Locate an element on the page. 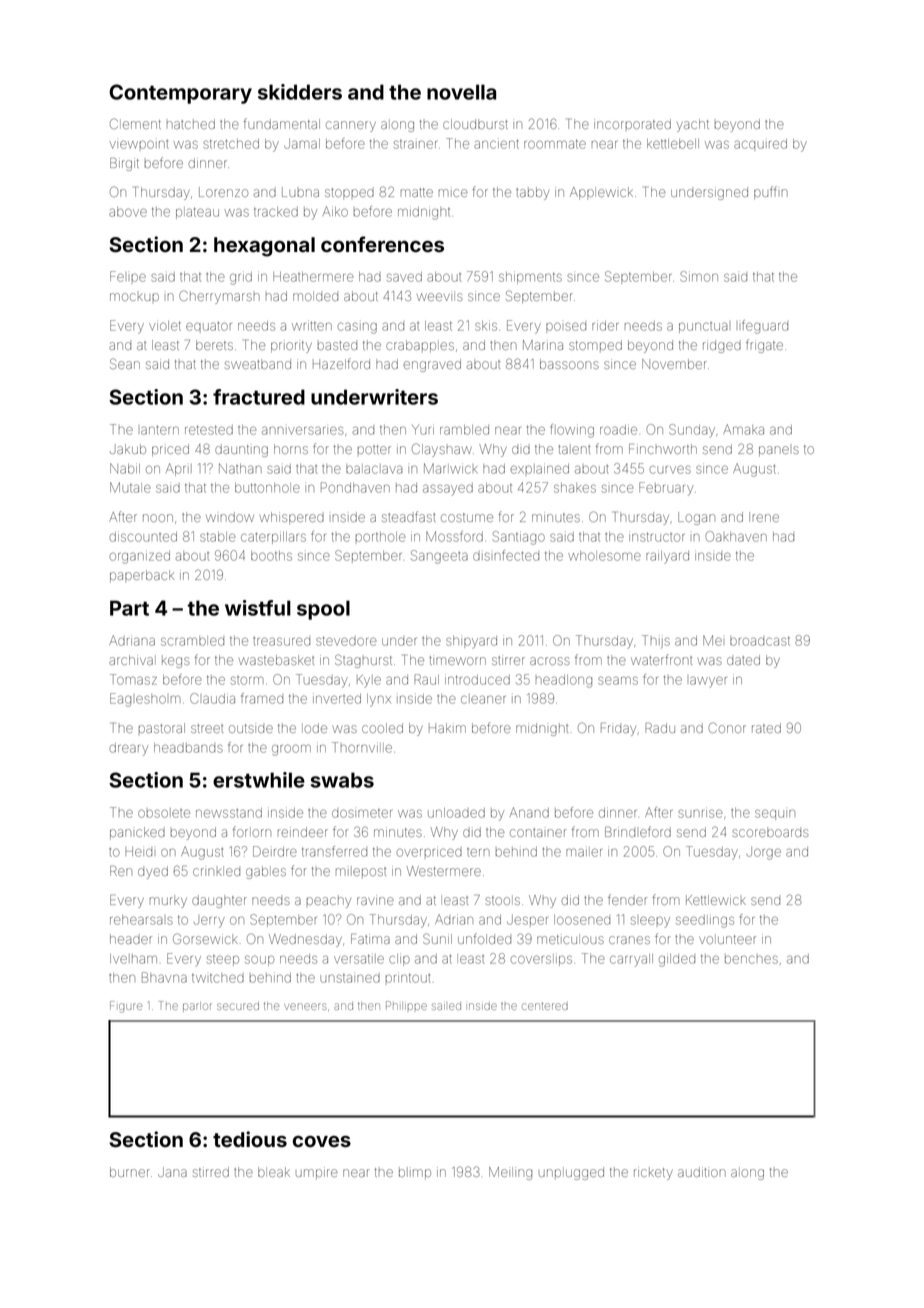 The image size is (924, 1308). anniversaries is located at coordinates (303, 431).
